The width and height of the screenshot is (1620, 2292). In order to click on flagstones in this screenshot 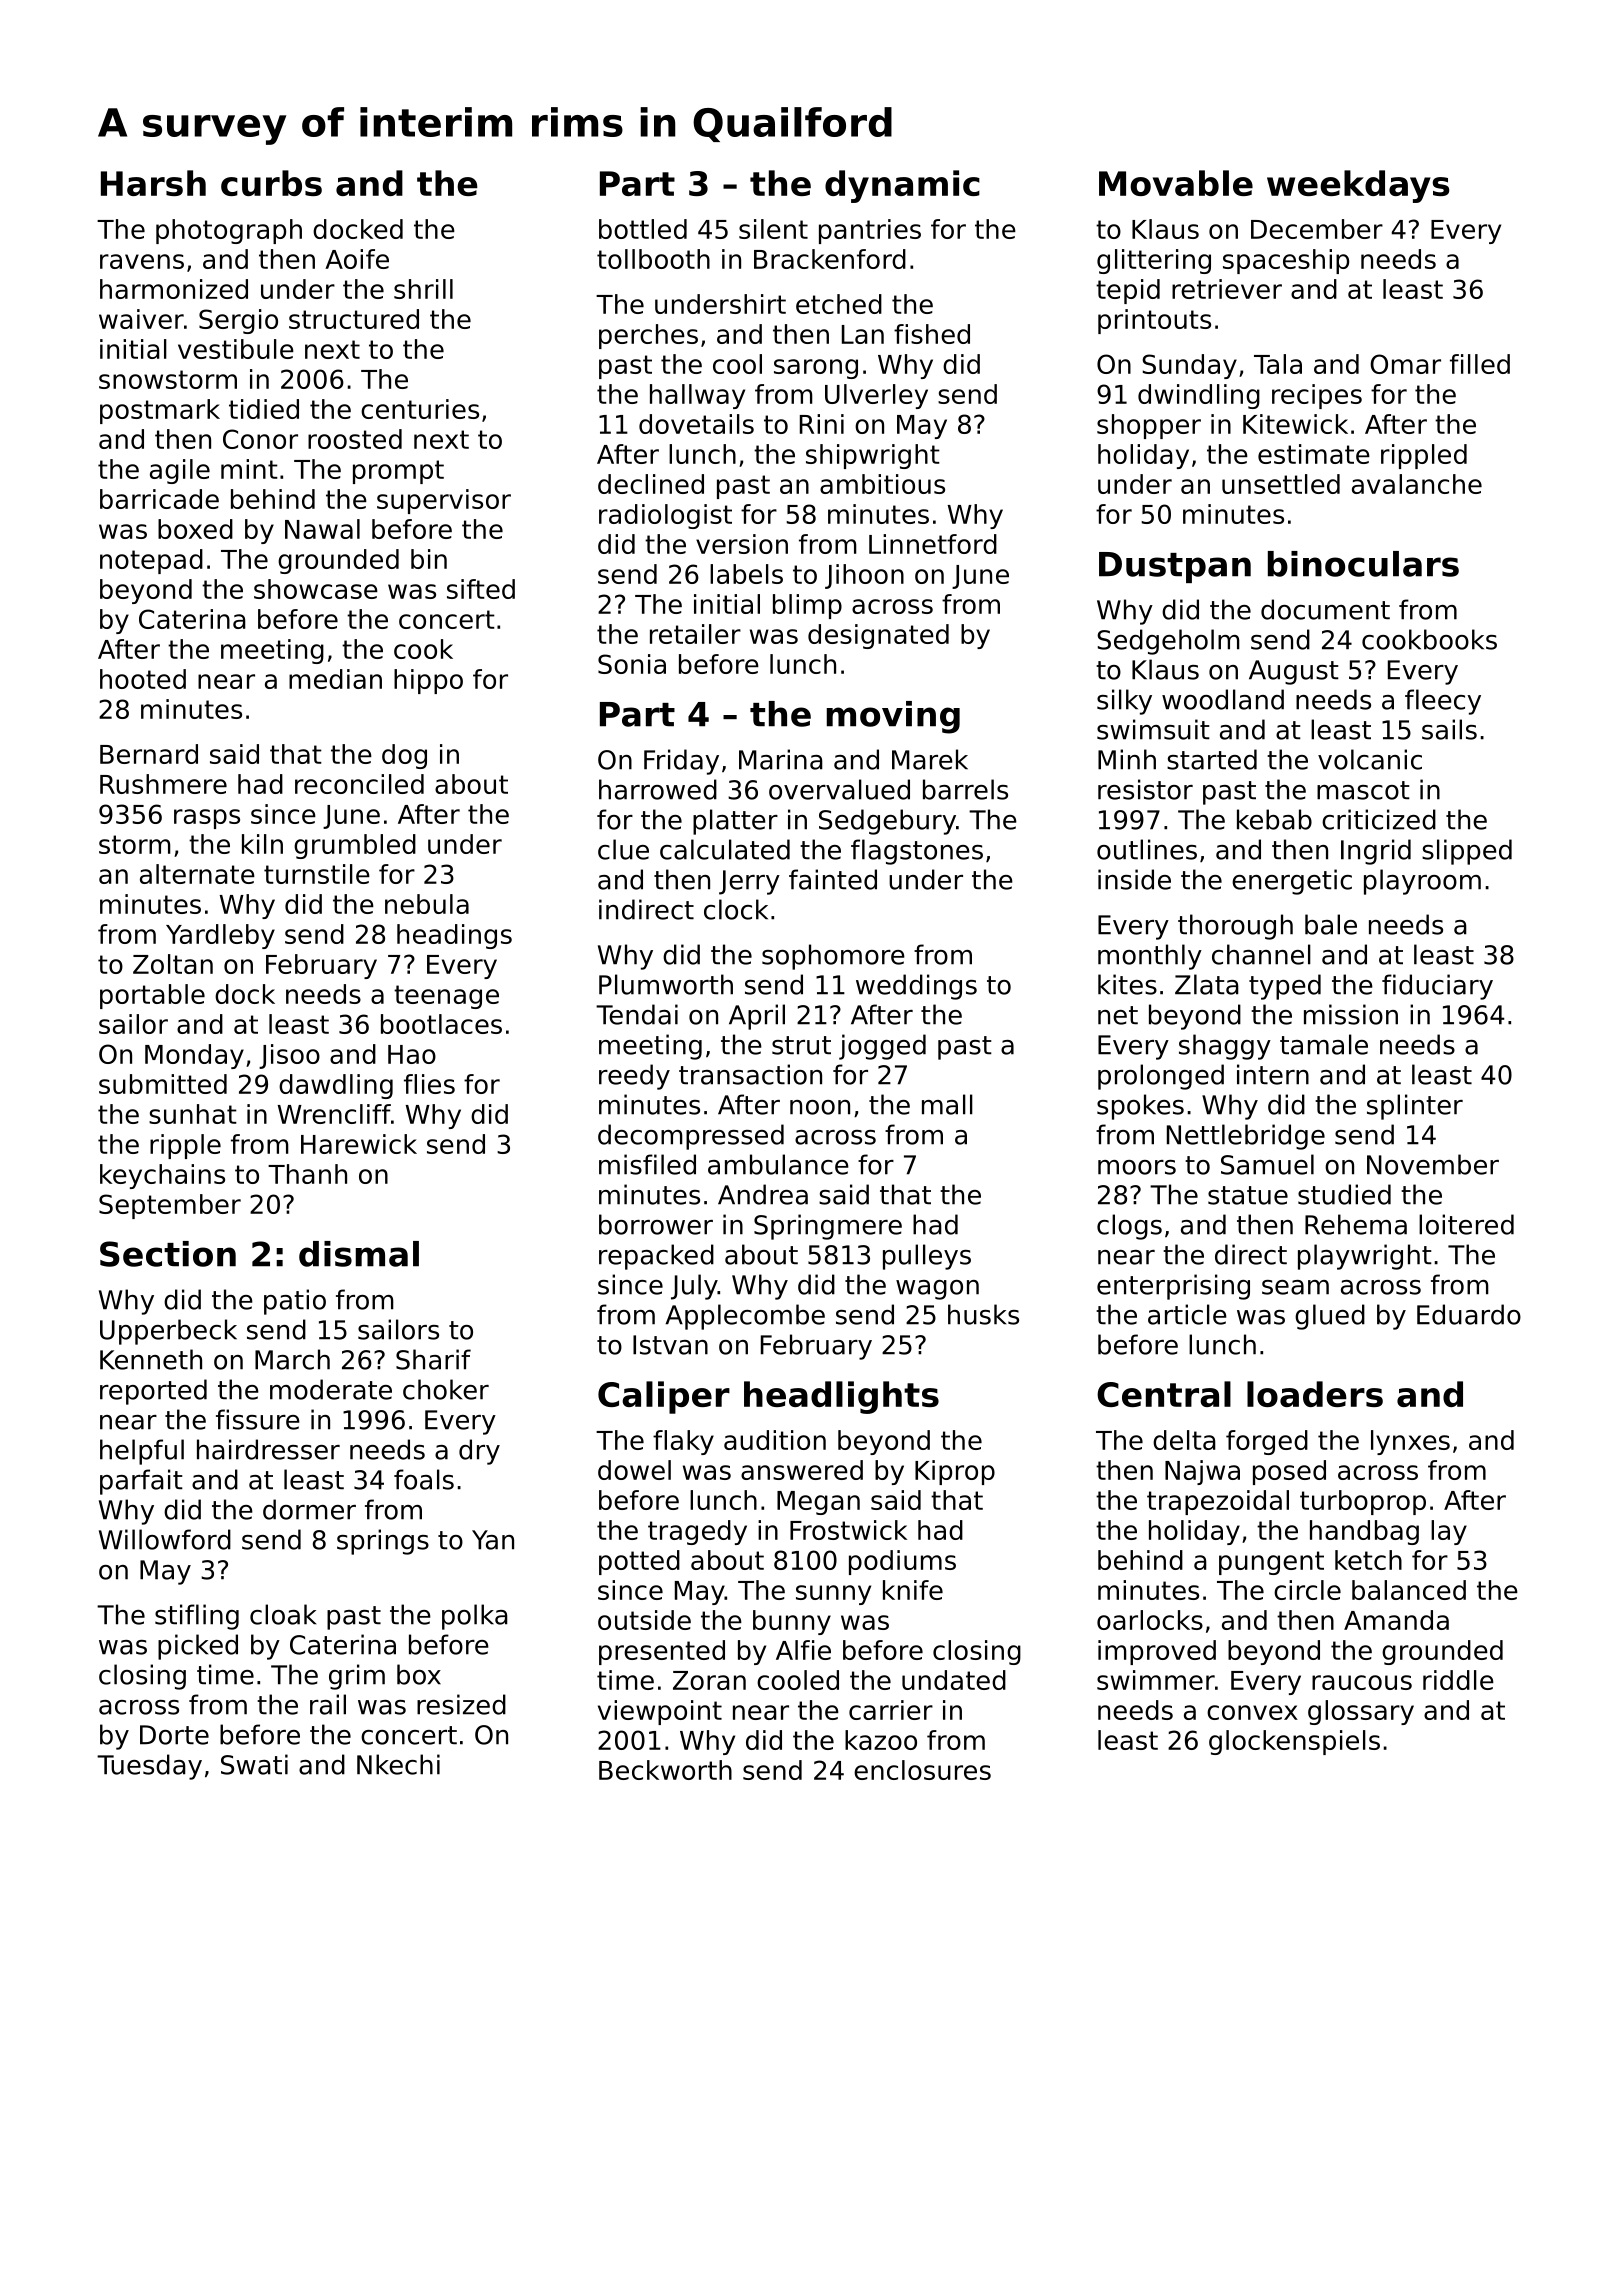, I will do `click(917, 852)`.
